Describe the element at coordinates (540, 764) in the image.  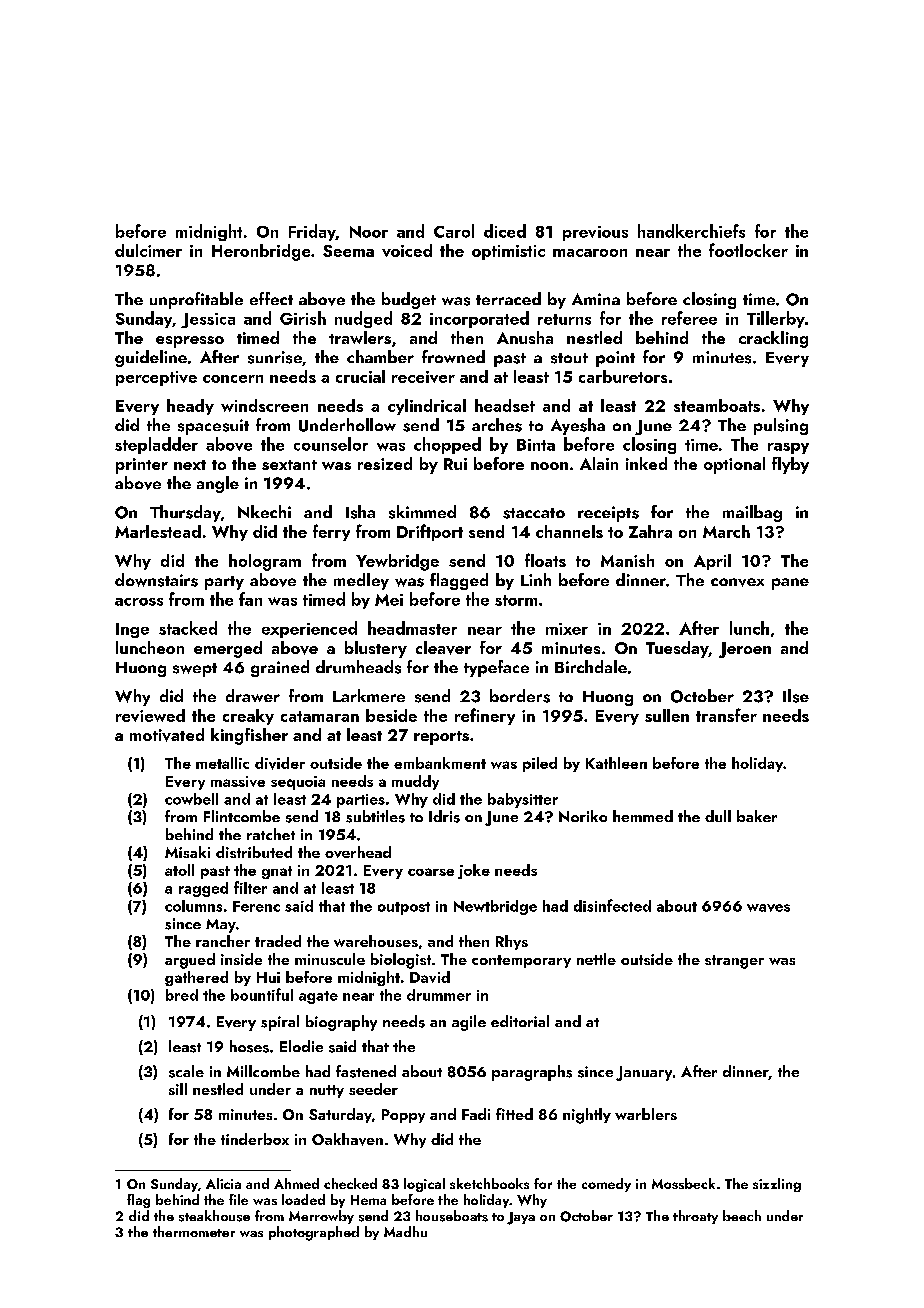
I see `piled` at that location.
